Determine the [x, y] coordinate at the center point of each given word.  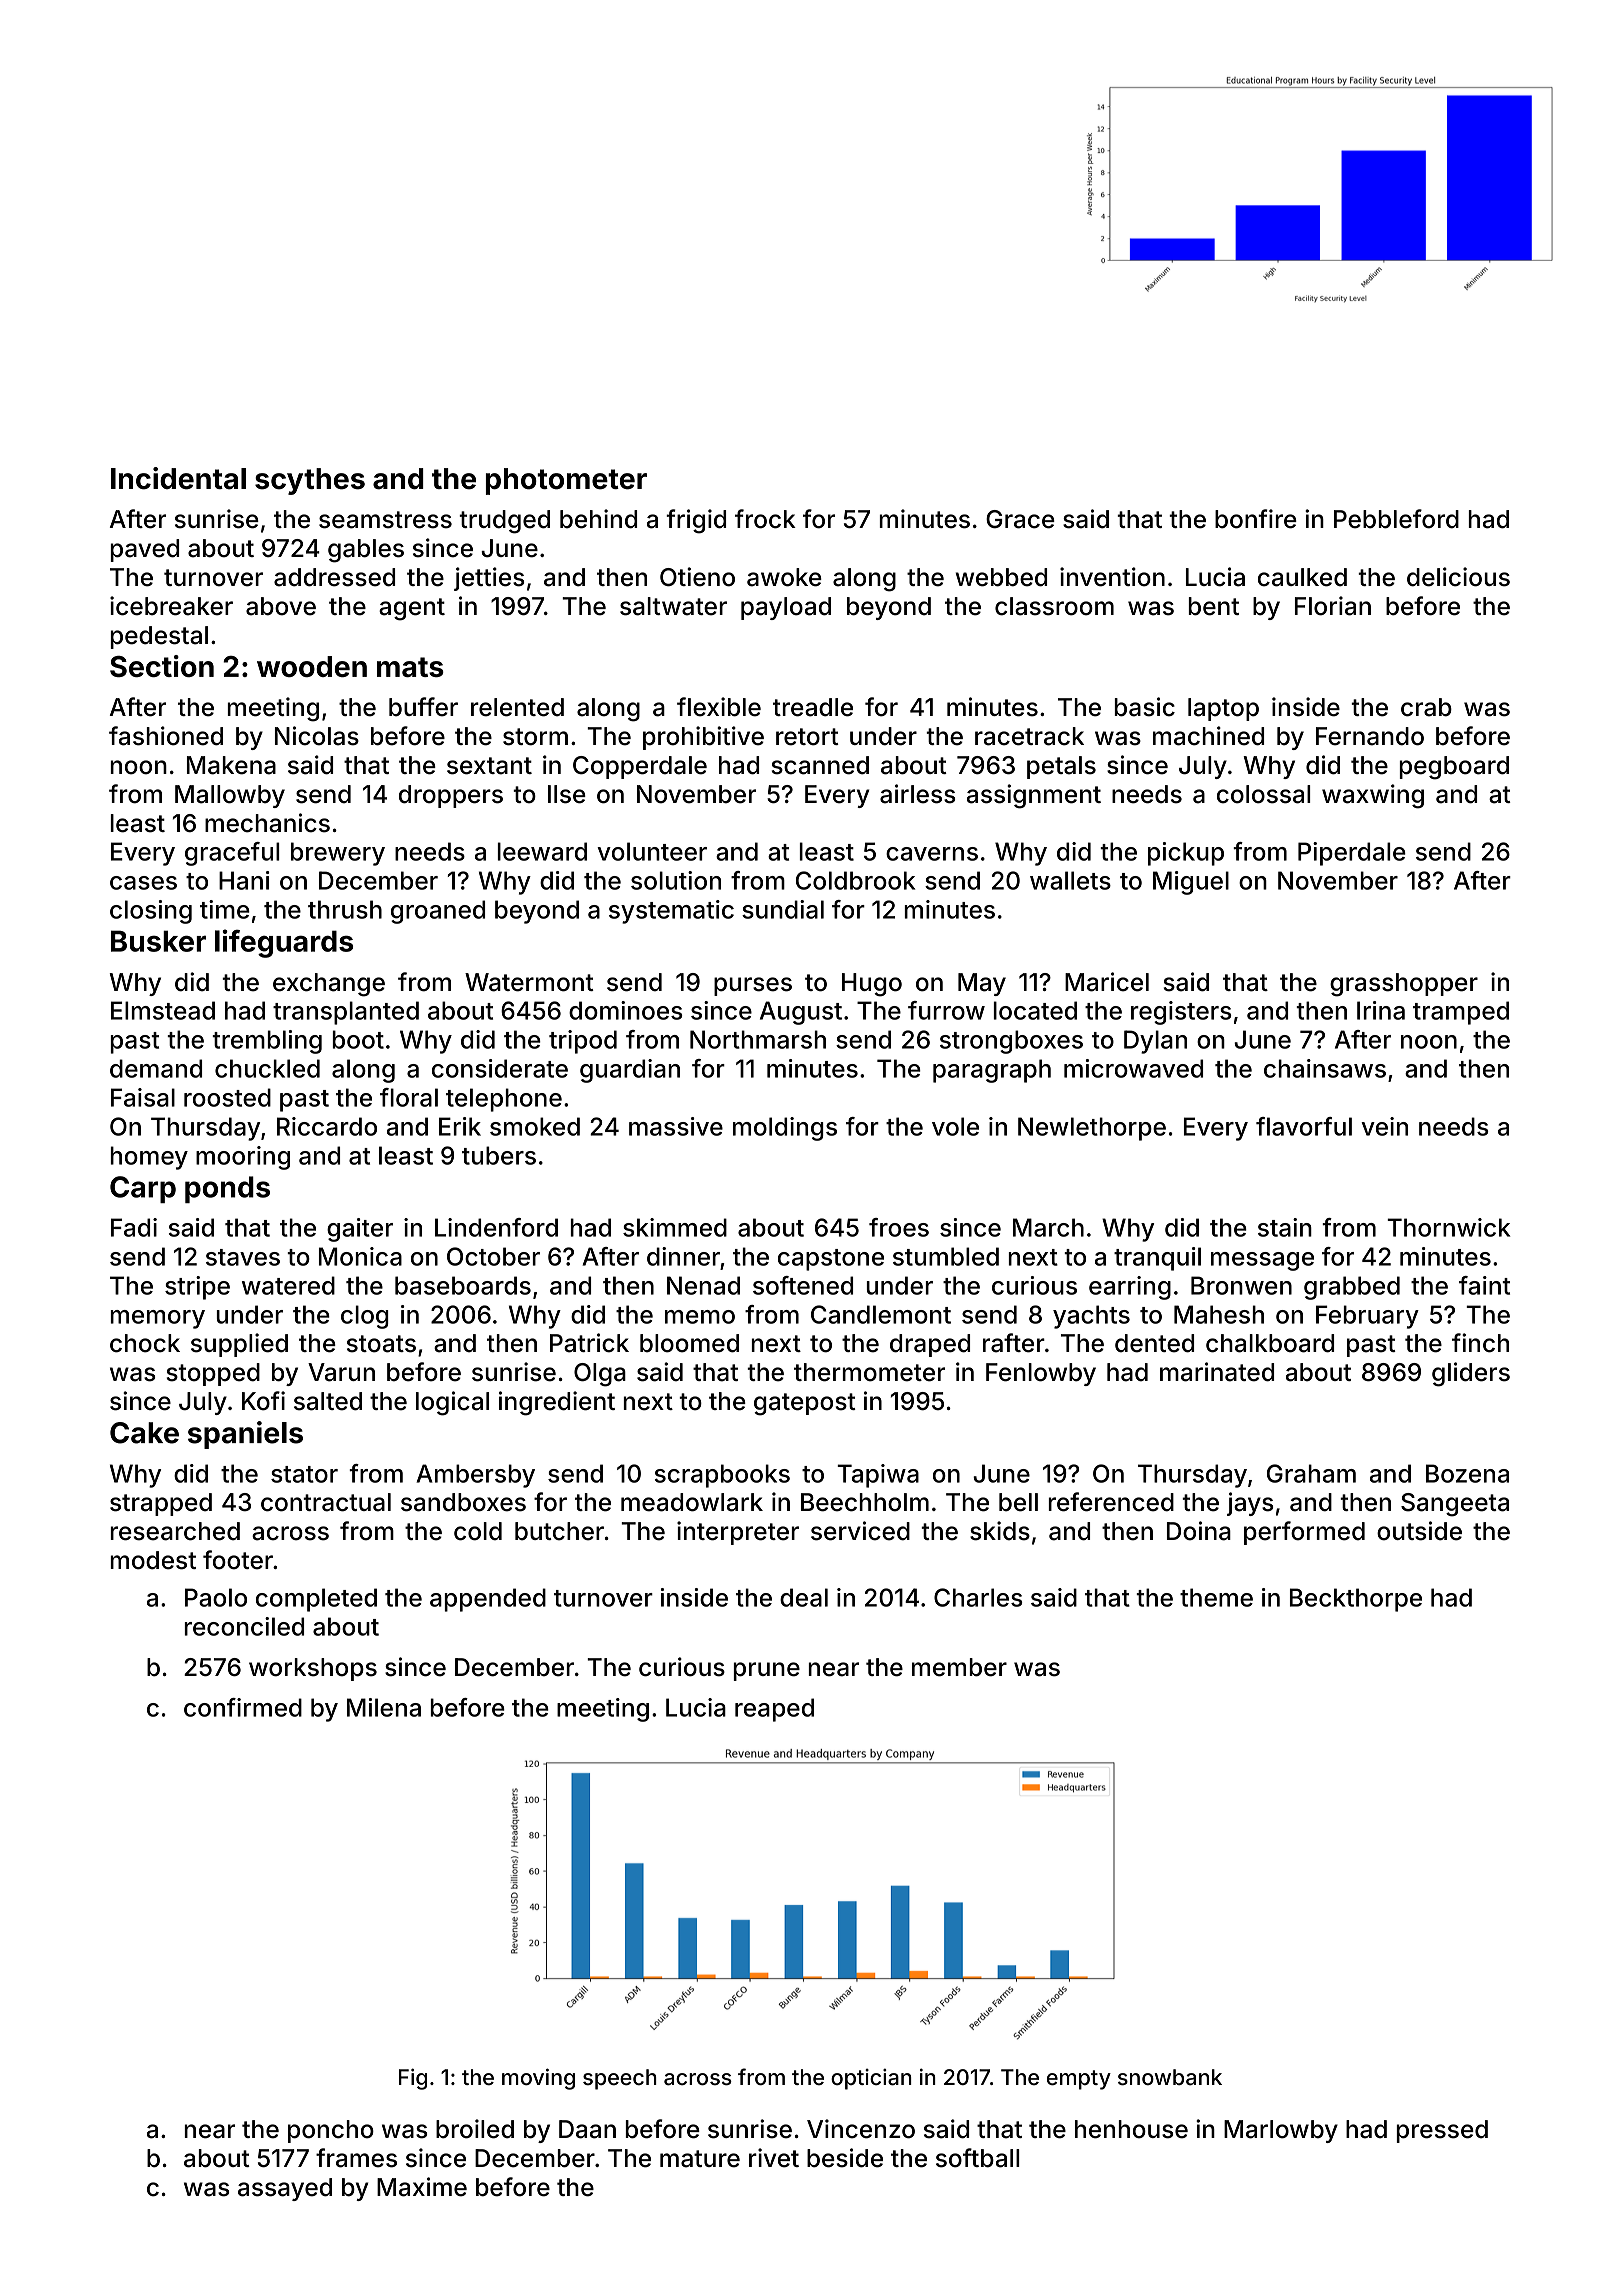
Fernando [1370, 736]
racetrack [1029, 736]
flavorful [1304, 1126]
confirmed [243, 1707]
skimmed [675, 1227]
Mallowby [230, 796]
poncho [331, 2131]
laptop [1223, 709]
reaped [774, 1710]
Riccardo [327, 1126]
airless [917, 794]
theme [1216, 1597]
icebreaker [171, 606]
